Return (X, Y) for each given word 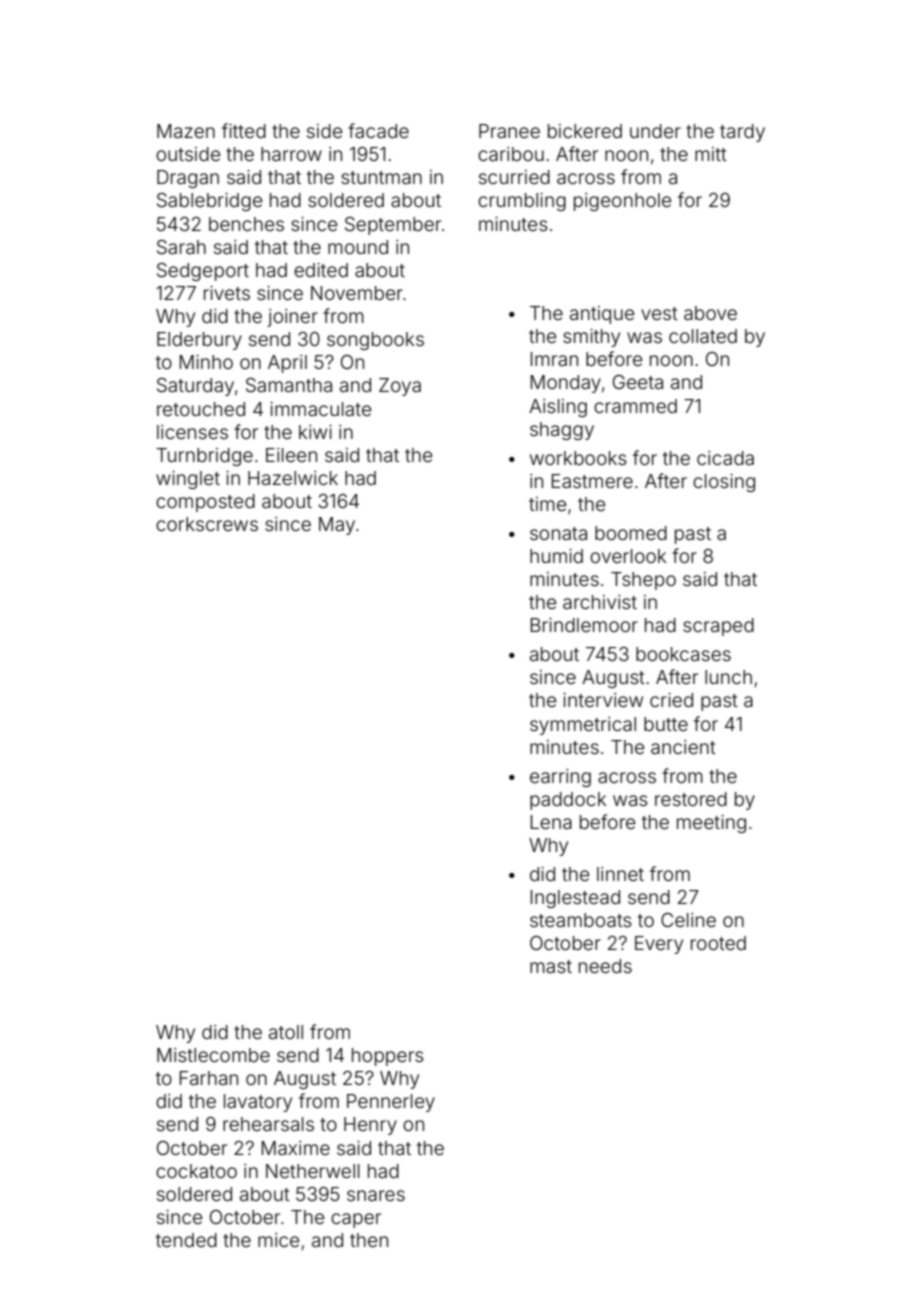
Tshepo (643, 581)
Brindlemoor (584, 625)
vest (659, 313)
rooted (718, 943)
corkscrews (207, 524)
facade (378, 130)
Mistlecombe (213, 1055)
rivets (227, 293)
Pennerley (391, 1103)
